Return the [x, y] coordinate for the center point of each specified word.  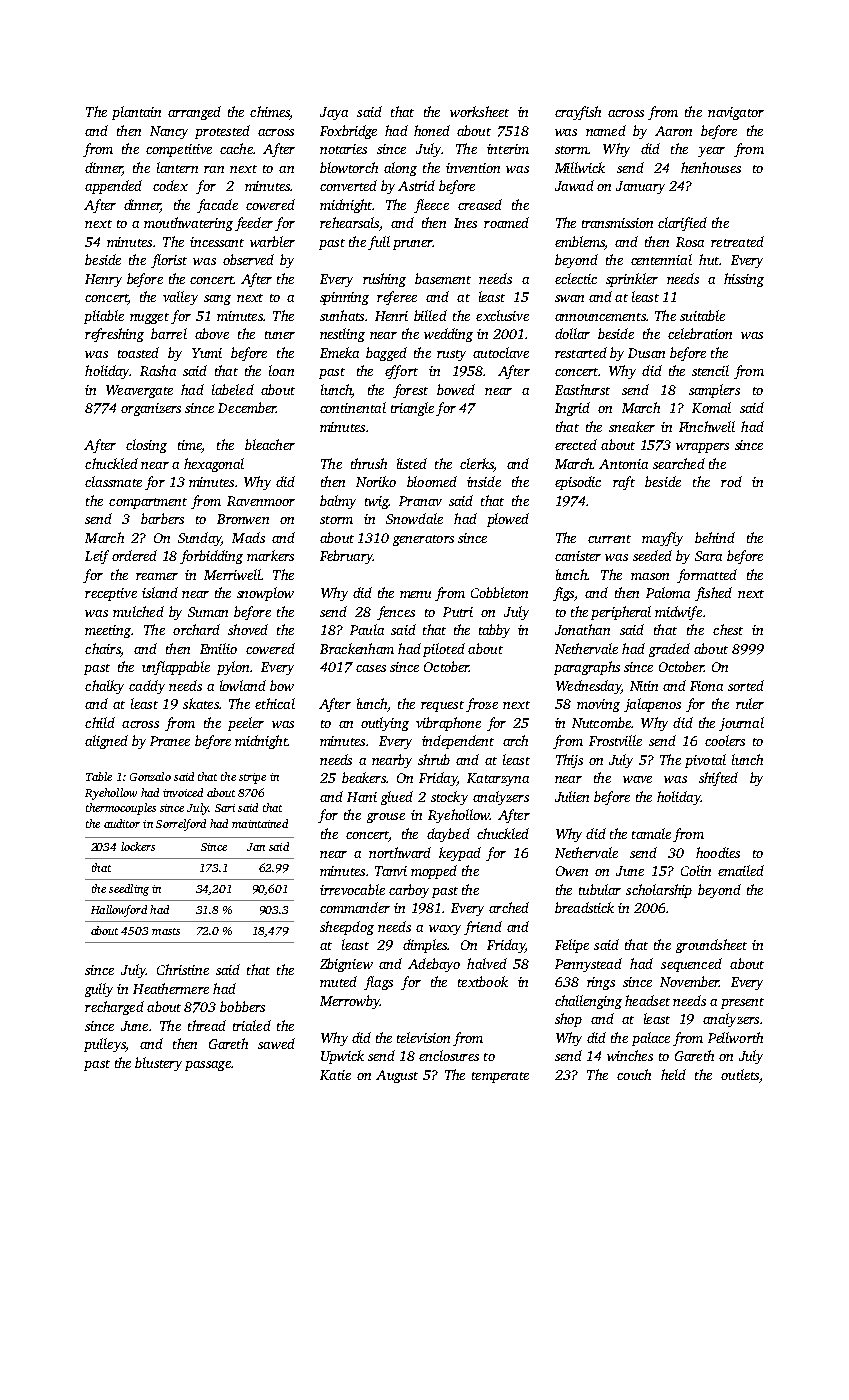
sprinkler [632, 280]
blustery [158, 1064]
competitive [179, 150]
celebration [700, 333]
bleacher [270, 444]
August [397, 1076]
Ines [465, 223]
